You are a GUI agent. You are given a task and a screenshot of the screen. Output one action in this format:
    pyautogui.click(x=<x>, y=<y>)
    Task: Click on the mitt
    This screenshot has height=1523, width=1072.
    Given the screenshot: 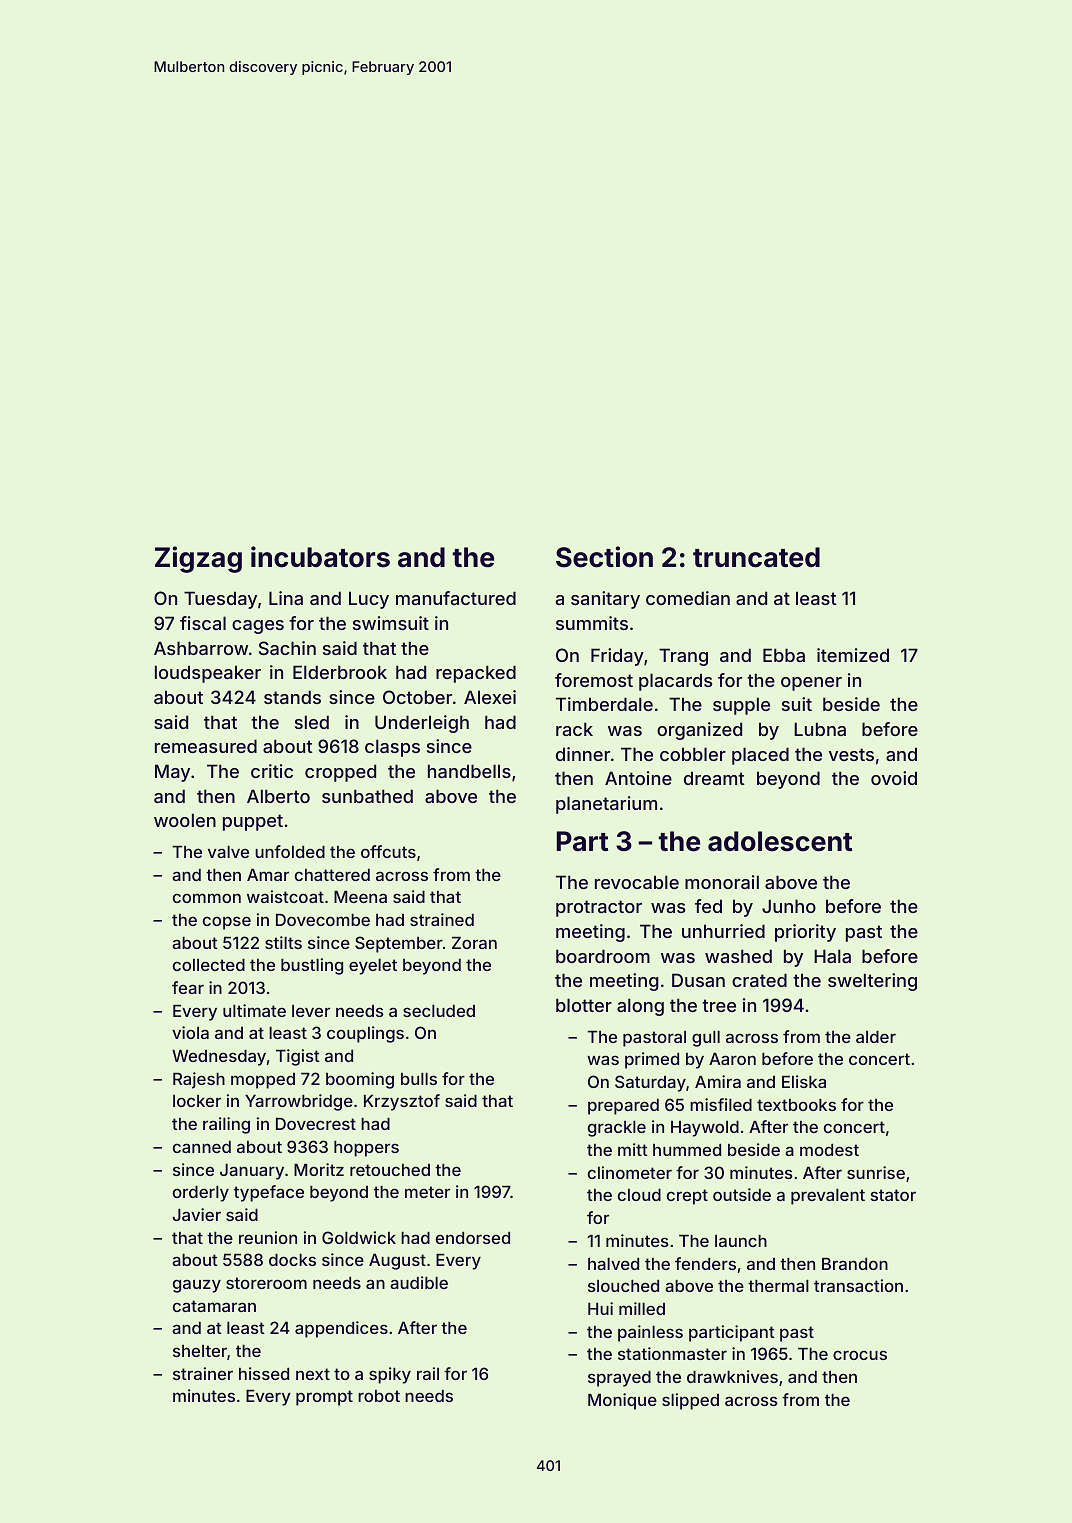 What is the action you would take?
    pyautogui.click(x=633, y=1149)
